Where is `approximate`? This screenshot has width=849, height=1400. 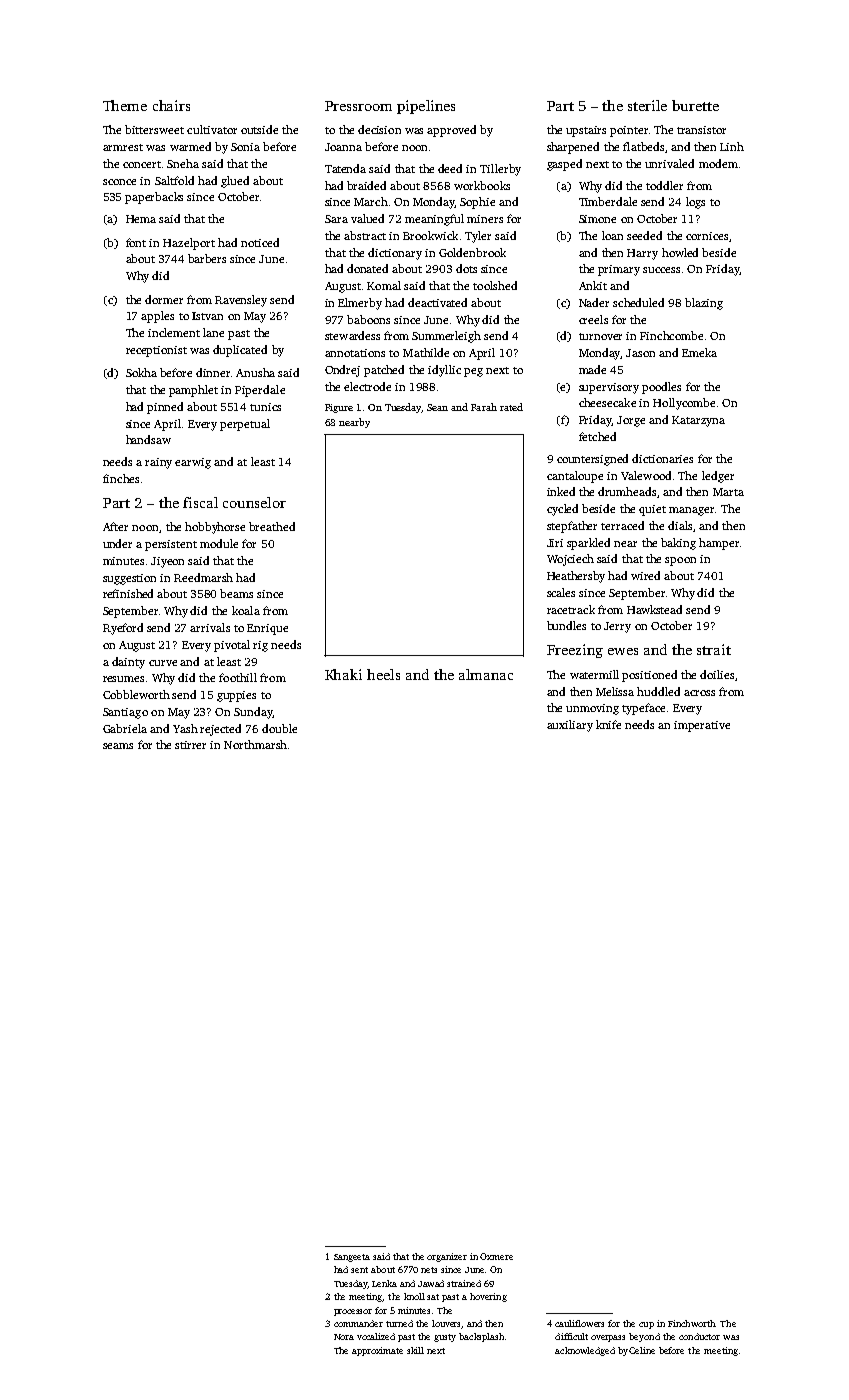 approximate is located at coordinates (377, 1351).
